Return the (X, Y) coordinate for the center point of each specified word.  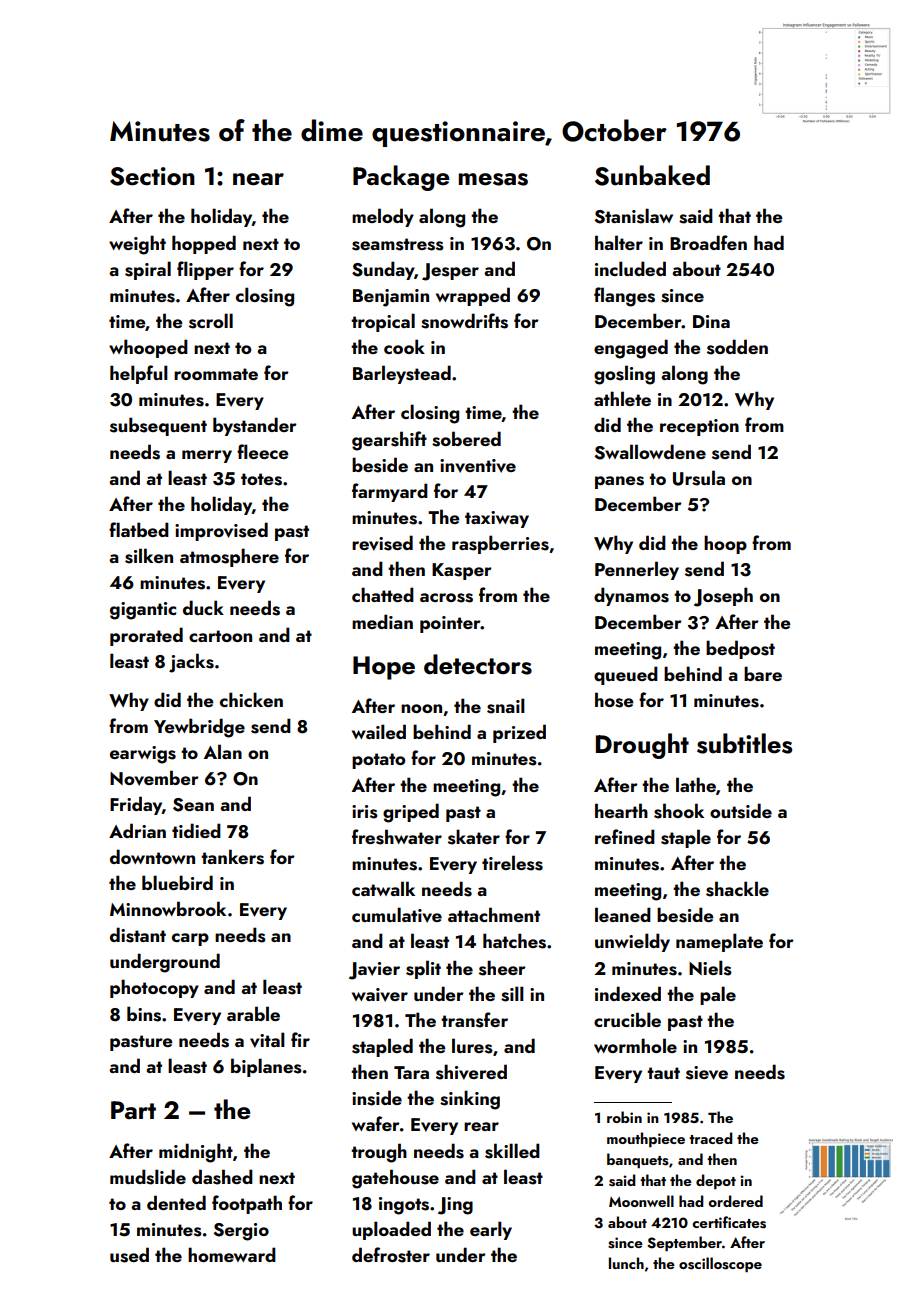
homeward (232, 1254)
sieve (707, 1073)
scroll (211, 321)
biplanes (266, 1067)
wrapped (473, 296)
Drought (642, 746)
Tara (411, 1072)
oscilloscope (720, 1264)
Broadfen (708, 242)
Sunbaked (652, 175)
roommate (216, 374)
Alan (223, 751)
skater (474, 837)
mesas (493, 179)
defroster (391, 1255)
